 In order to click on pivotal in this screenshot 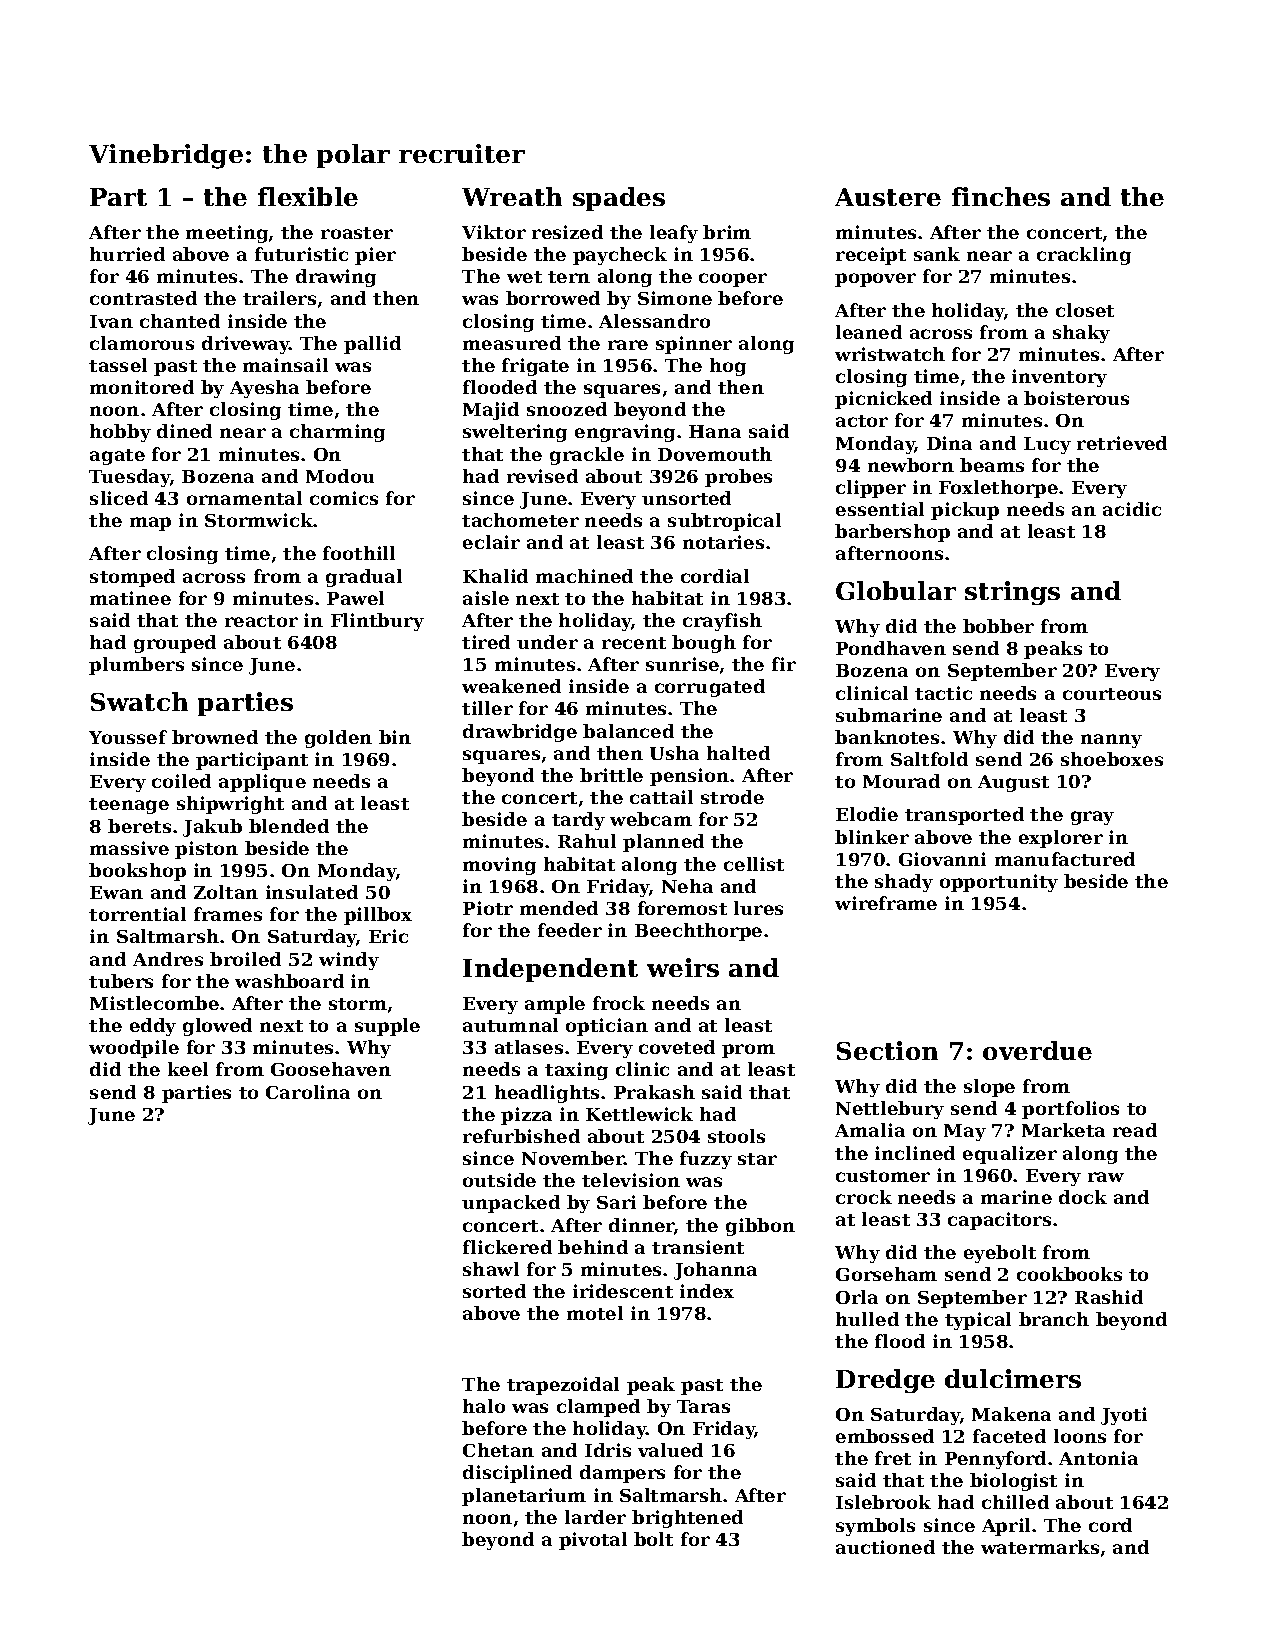, I will do `click(593, 1541)`.
